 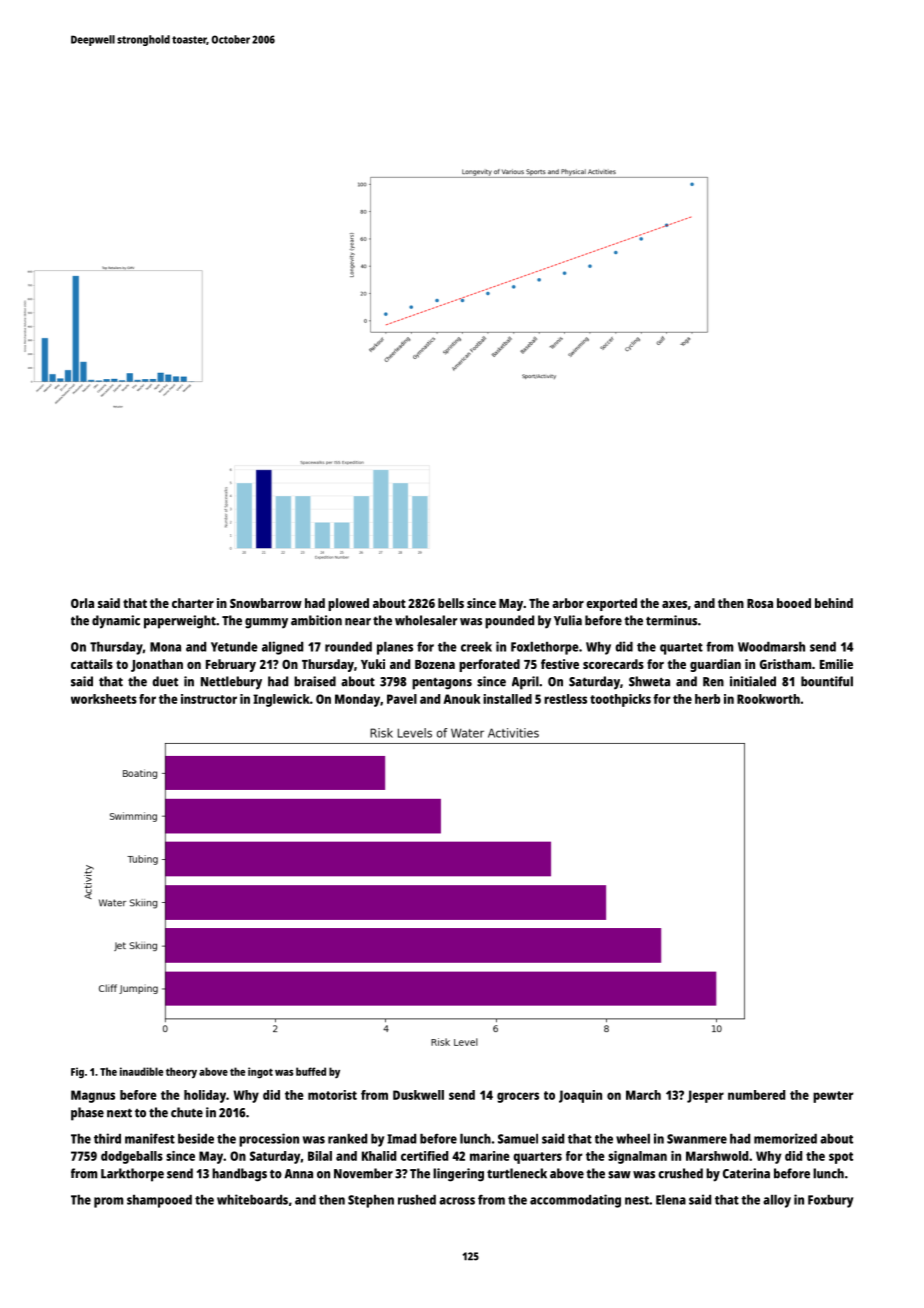 What do you see at coordinates (451, 603) in the screenshot?
I see `bells` at bounding box center [451, 603].
